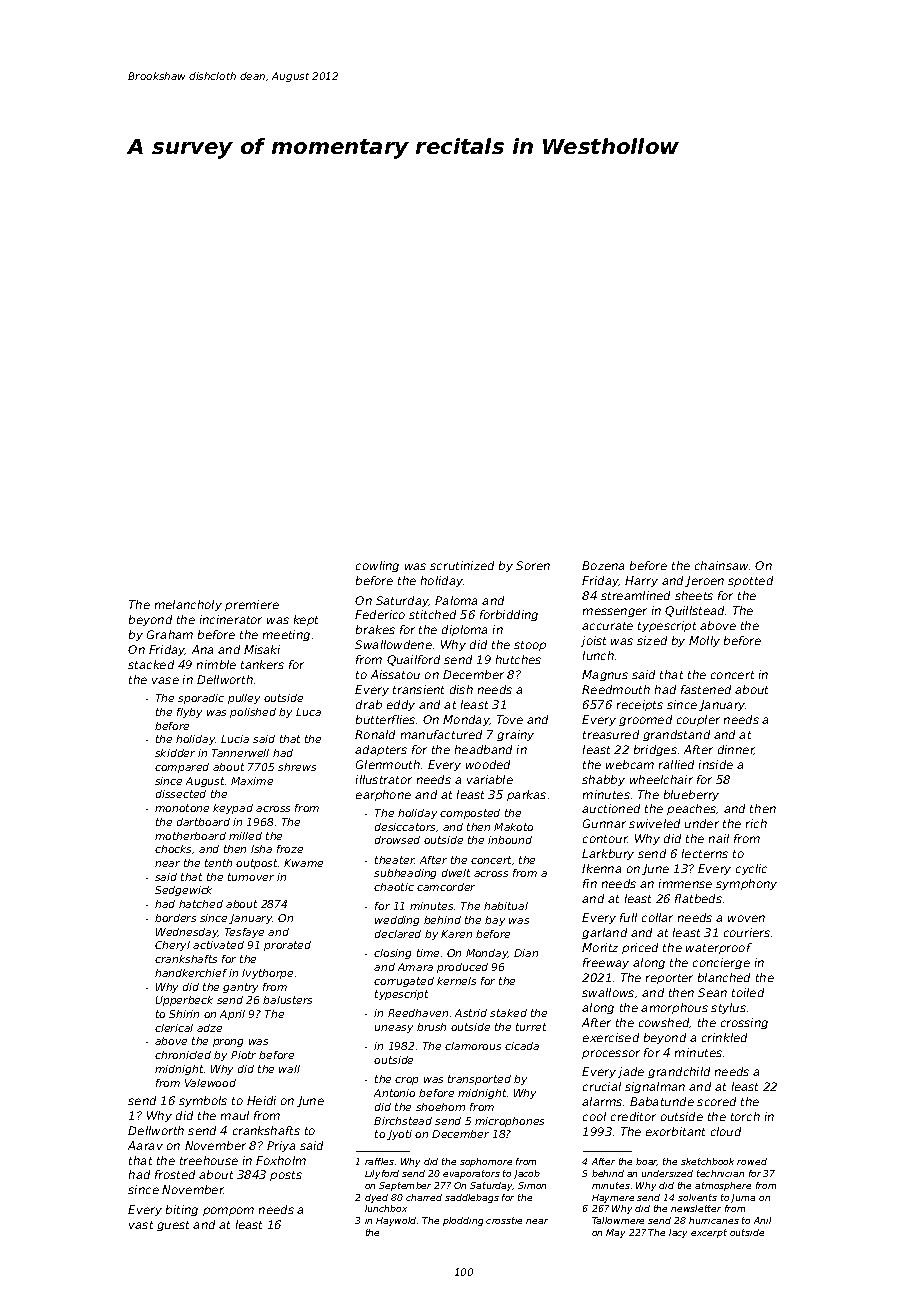  I want to click on hutches, so click(518, 659).
